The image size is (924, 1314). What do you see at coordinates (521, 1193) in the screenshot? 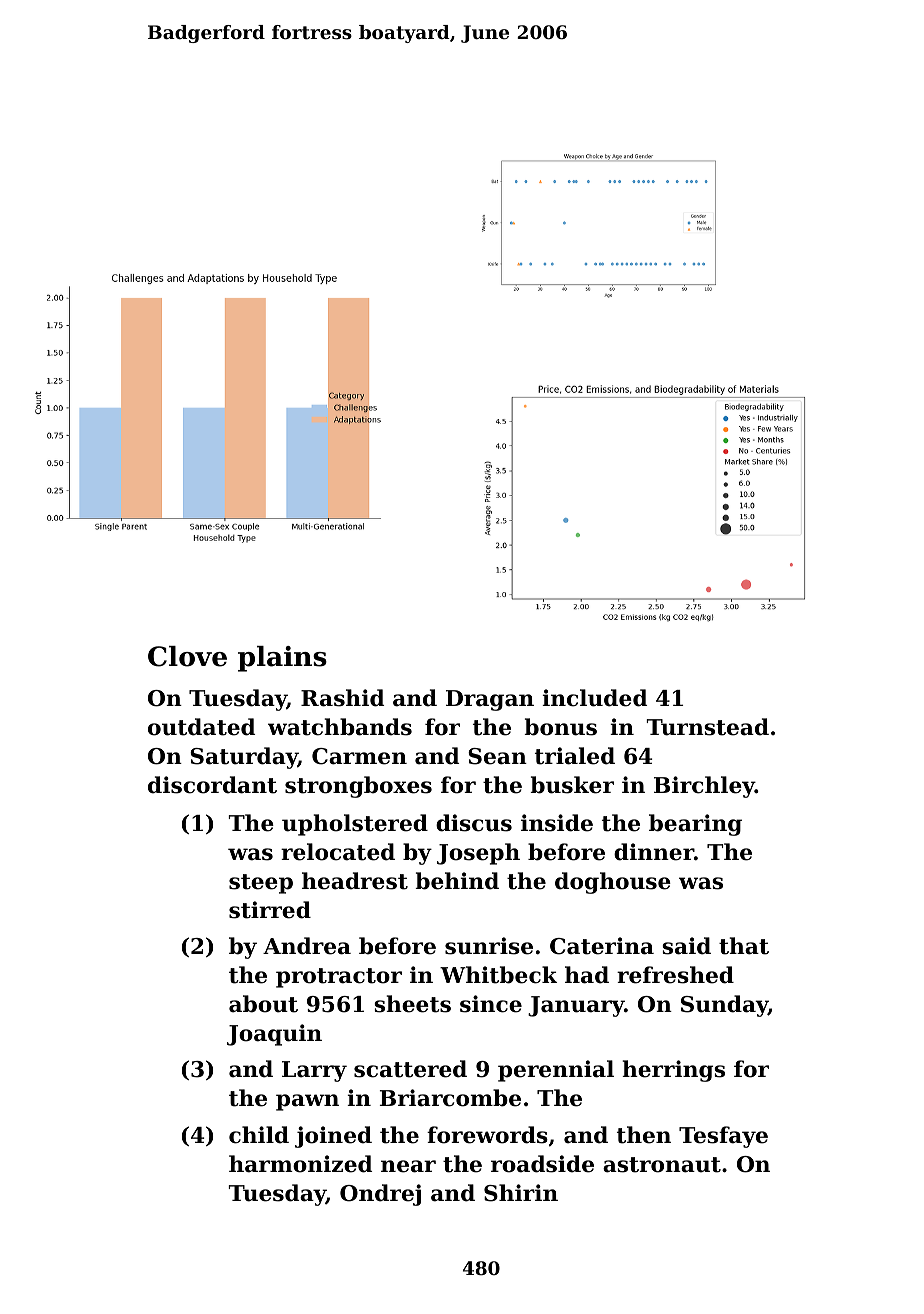
I see `Shirin` at bounding box center [521, 1193].
